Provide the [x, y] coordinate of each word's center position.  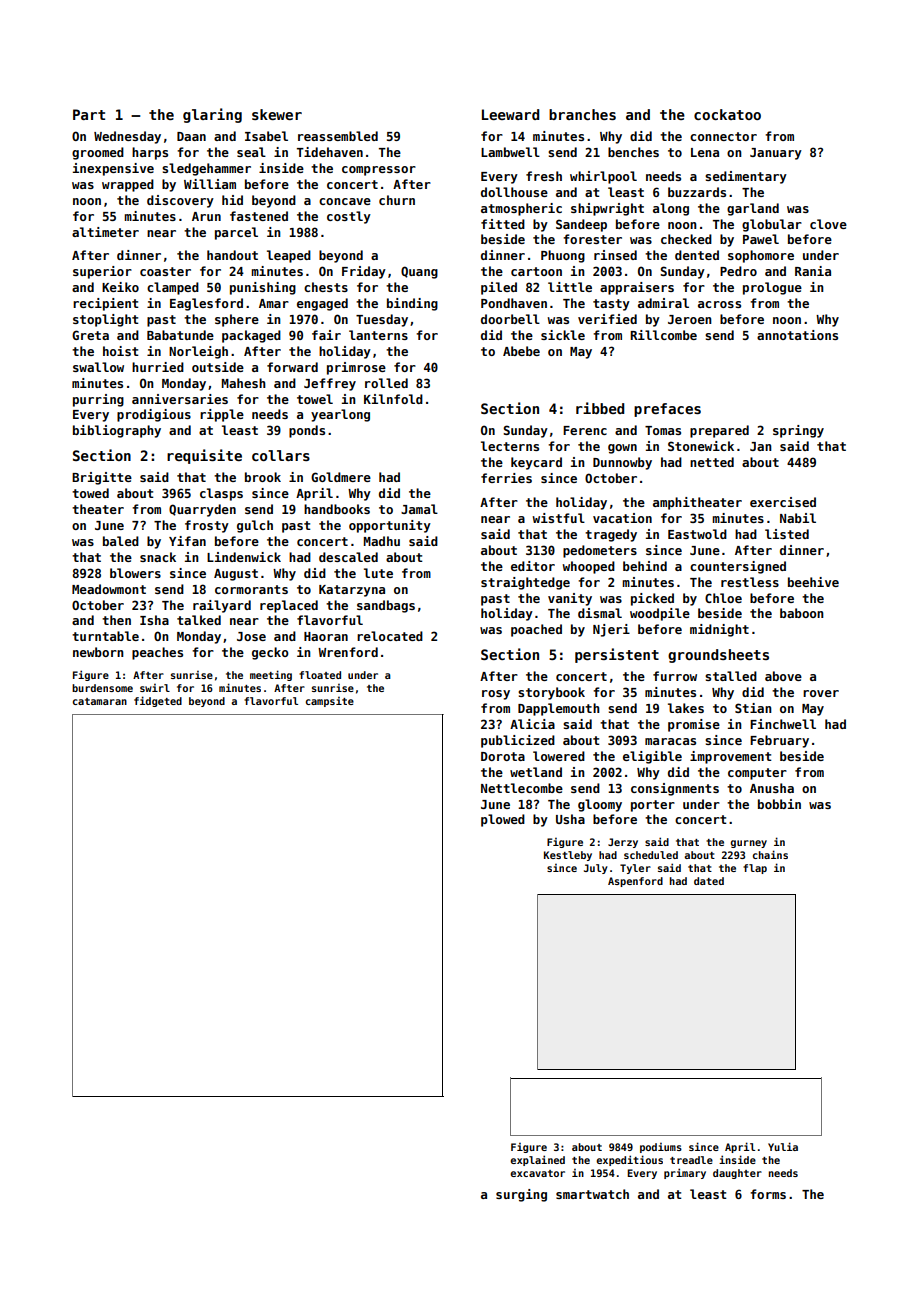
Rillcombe [663, 335]
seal [251, 152]
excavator [537, 1173]
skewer [277, 114]
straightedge [525, 583]
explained [537, 1160]
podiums [661, 1148]
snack [158, 557]
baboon [802, 613]
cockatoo [727, 114]
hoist [121, 351]
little [570, 287]
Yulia [783, 1146]
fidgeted [158, 701]
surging [521, 1195]
